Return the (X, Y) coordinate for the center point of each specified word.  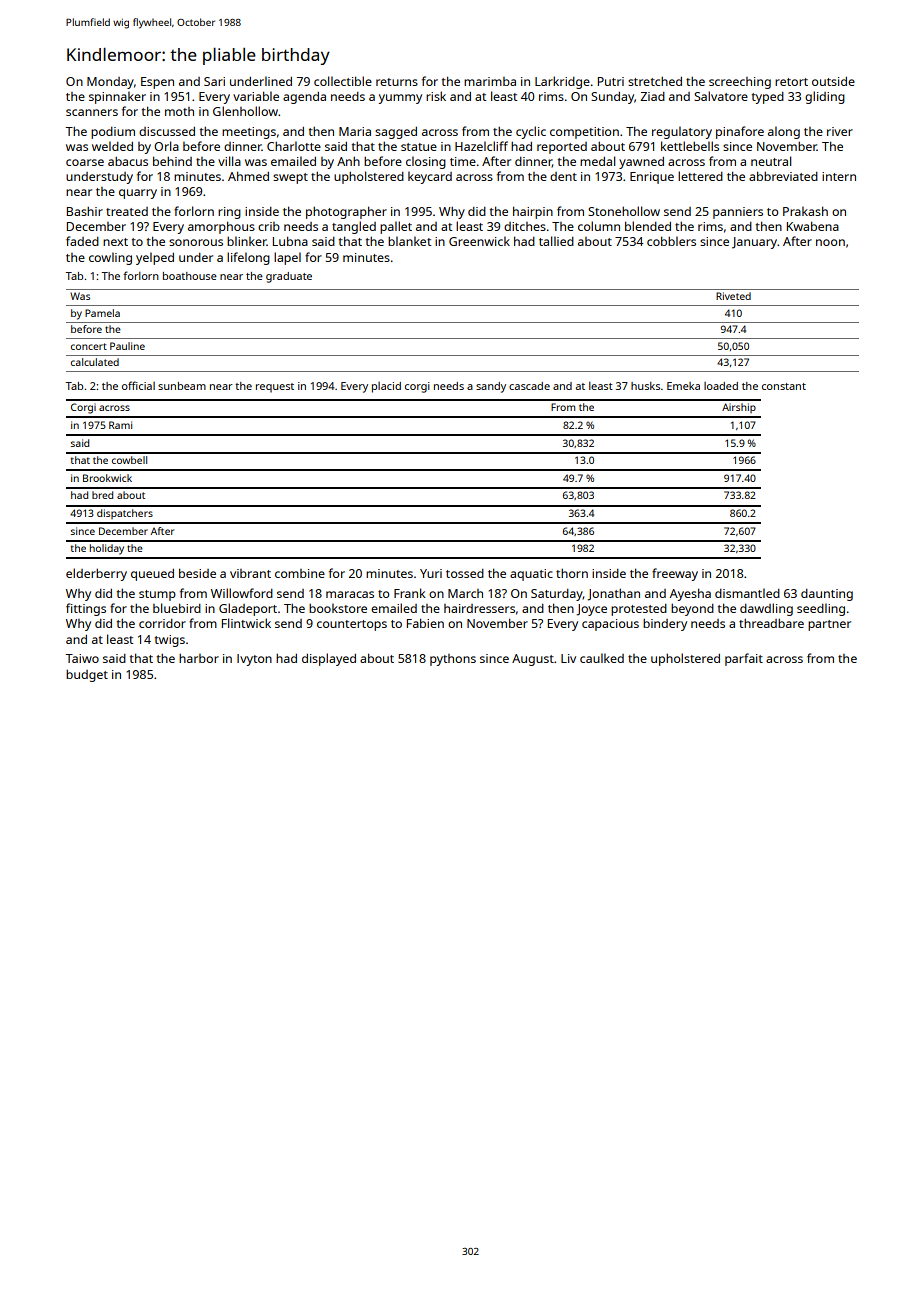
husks (645, 386)
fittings (86, 609)
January (754, 243)
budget (87, 676)
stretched (655, 81)
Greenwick (479, 241)
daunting (827, 595)
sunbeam (182, 386)
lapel (287, 258)
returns (397, 82)
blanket (409, 241)
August (533, 660)
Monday (110, 83)
